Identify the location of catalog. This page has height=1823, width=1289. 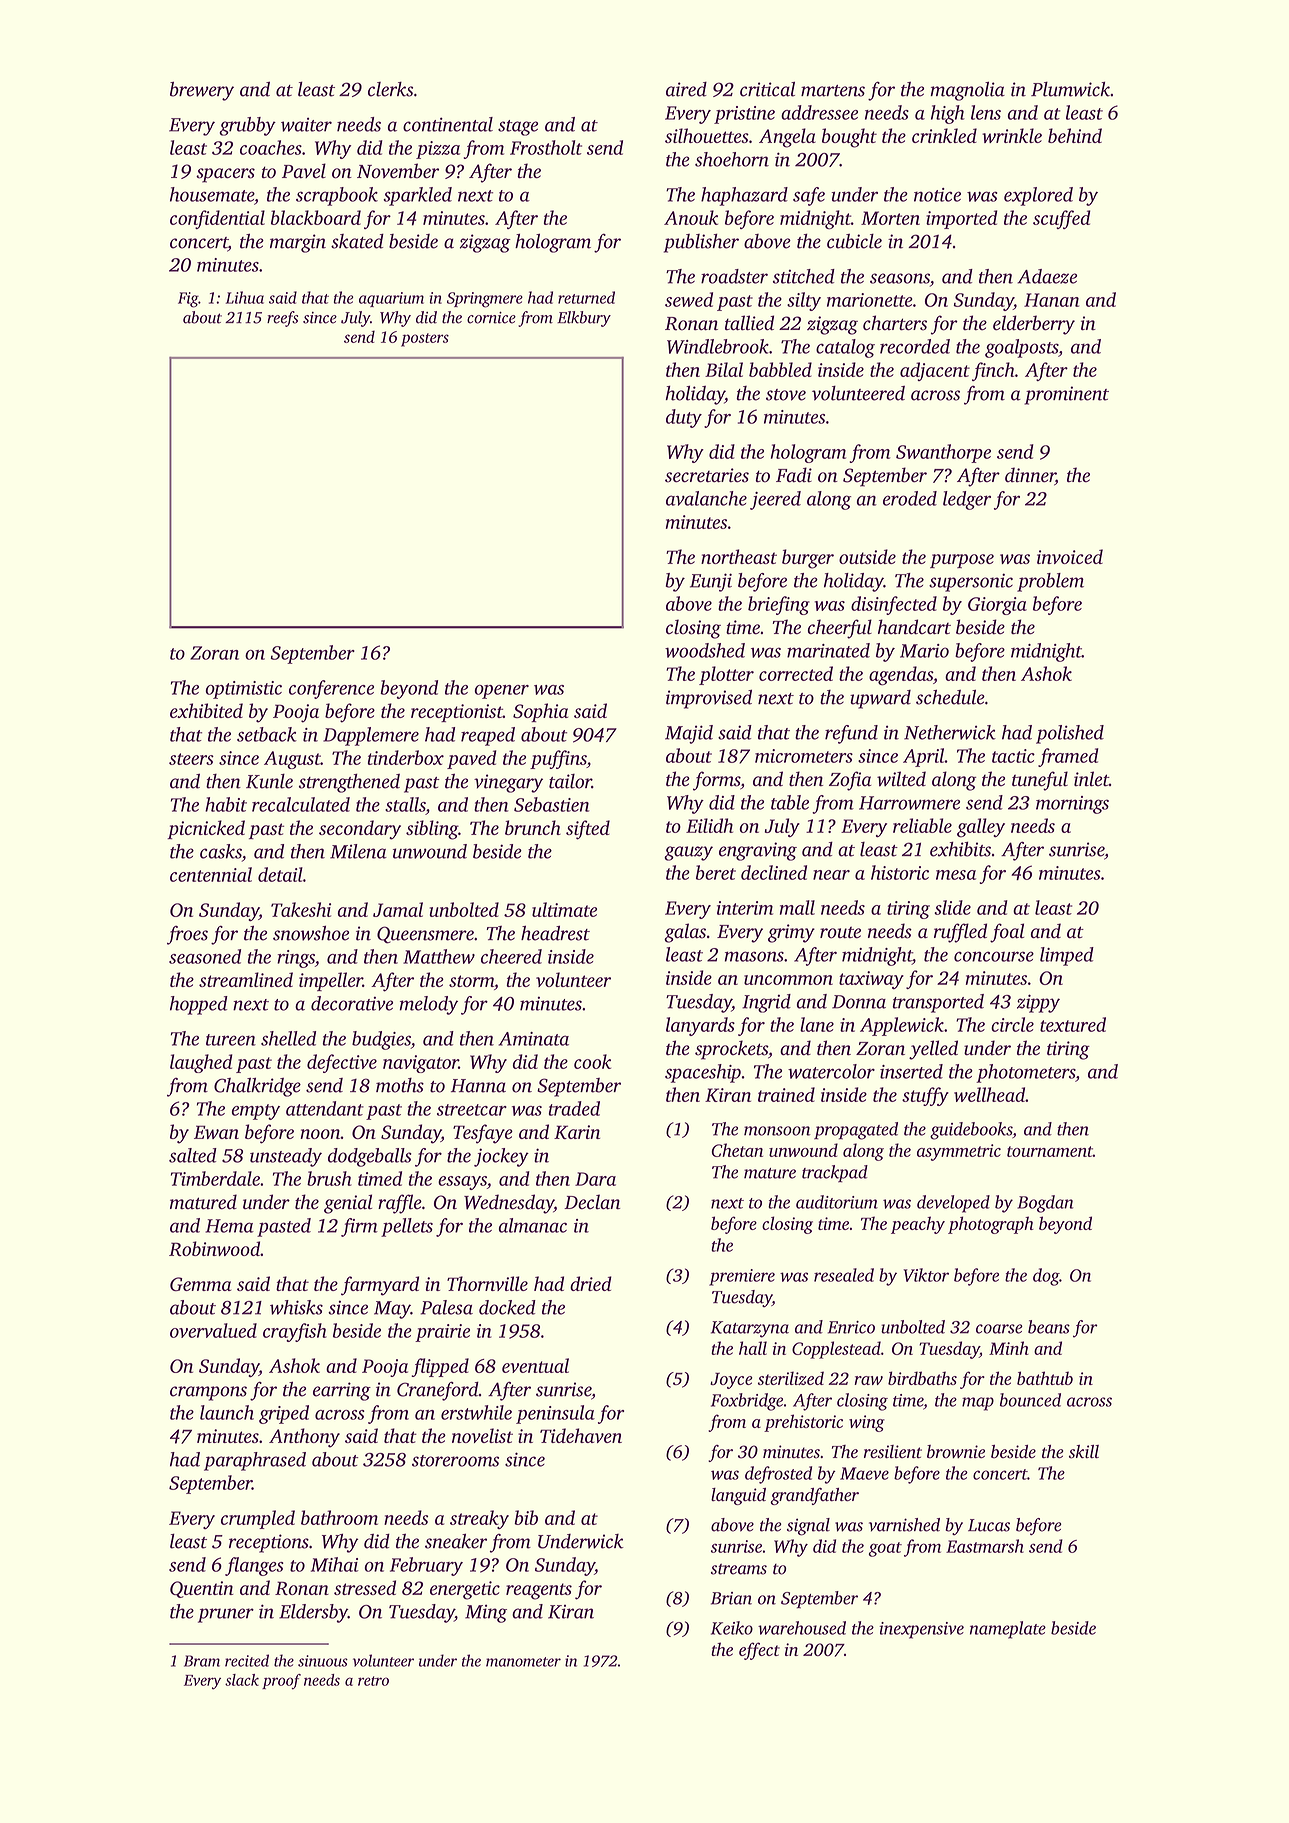
(845, 348).
